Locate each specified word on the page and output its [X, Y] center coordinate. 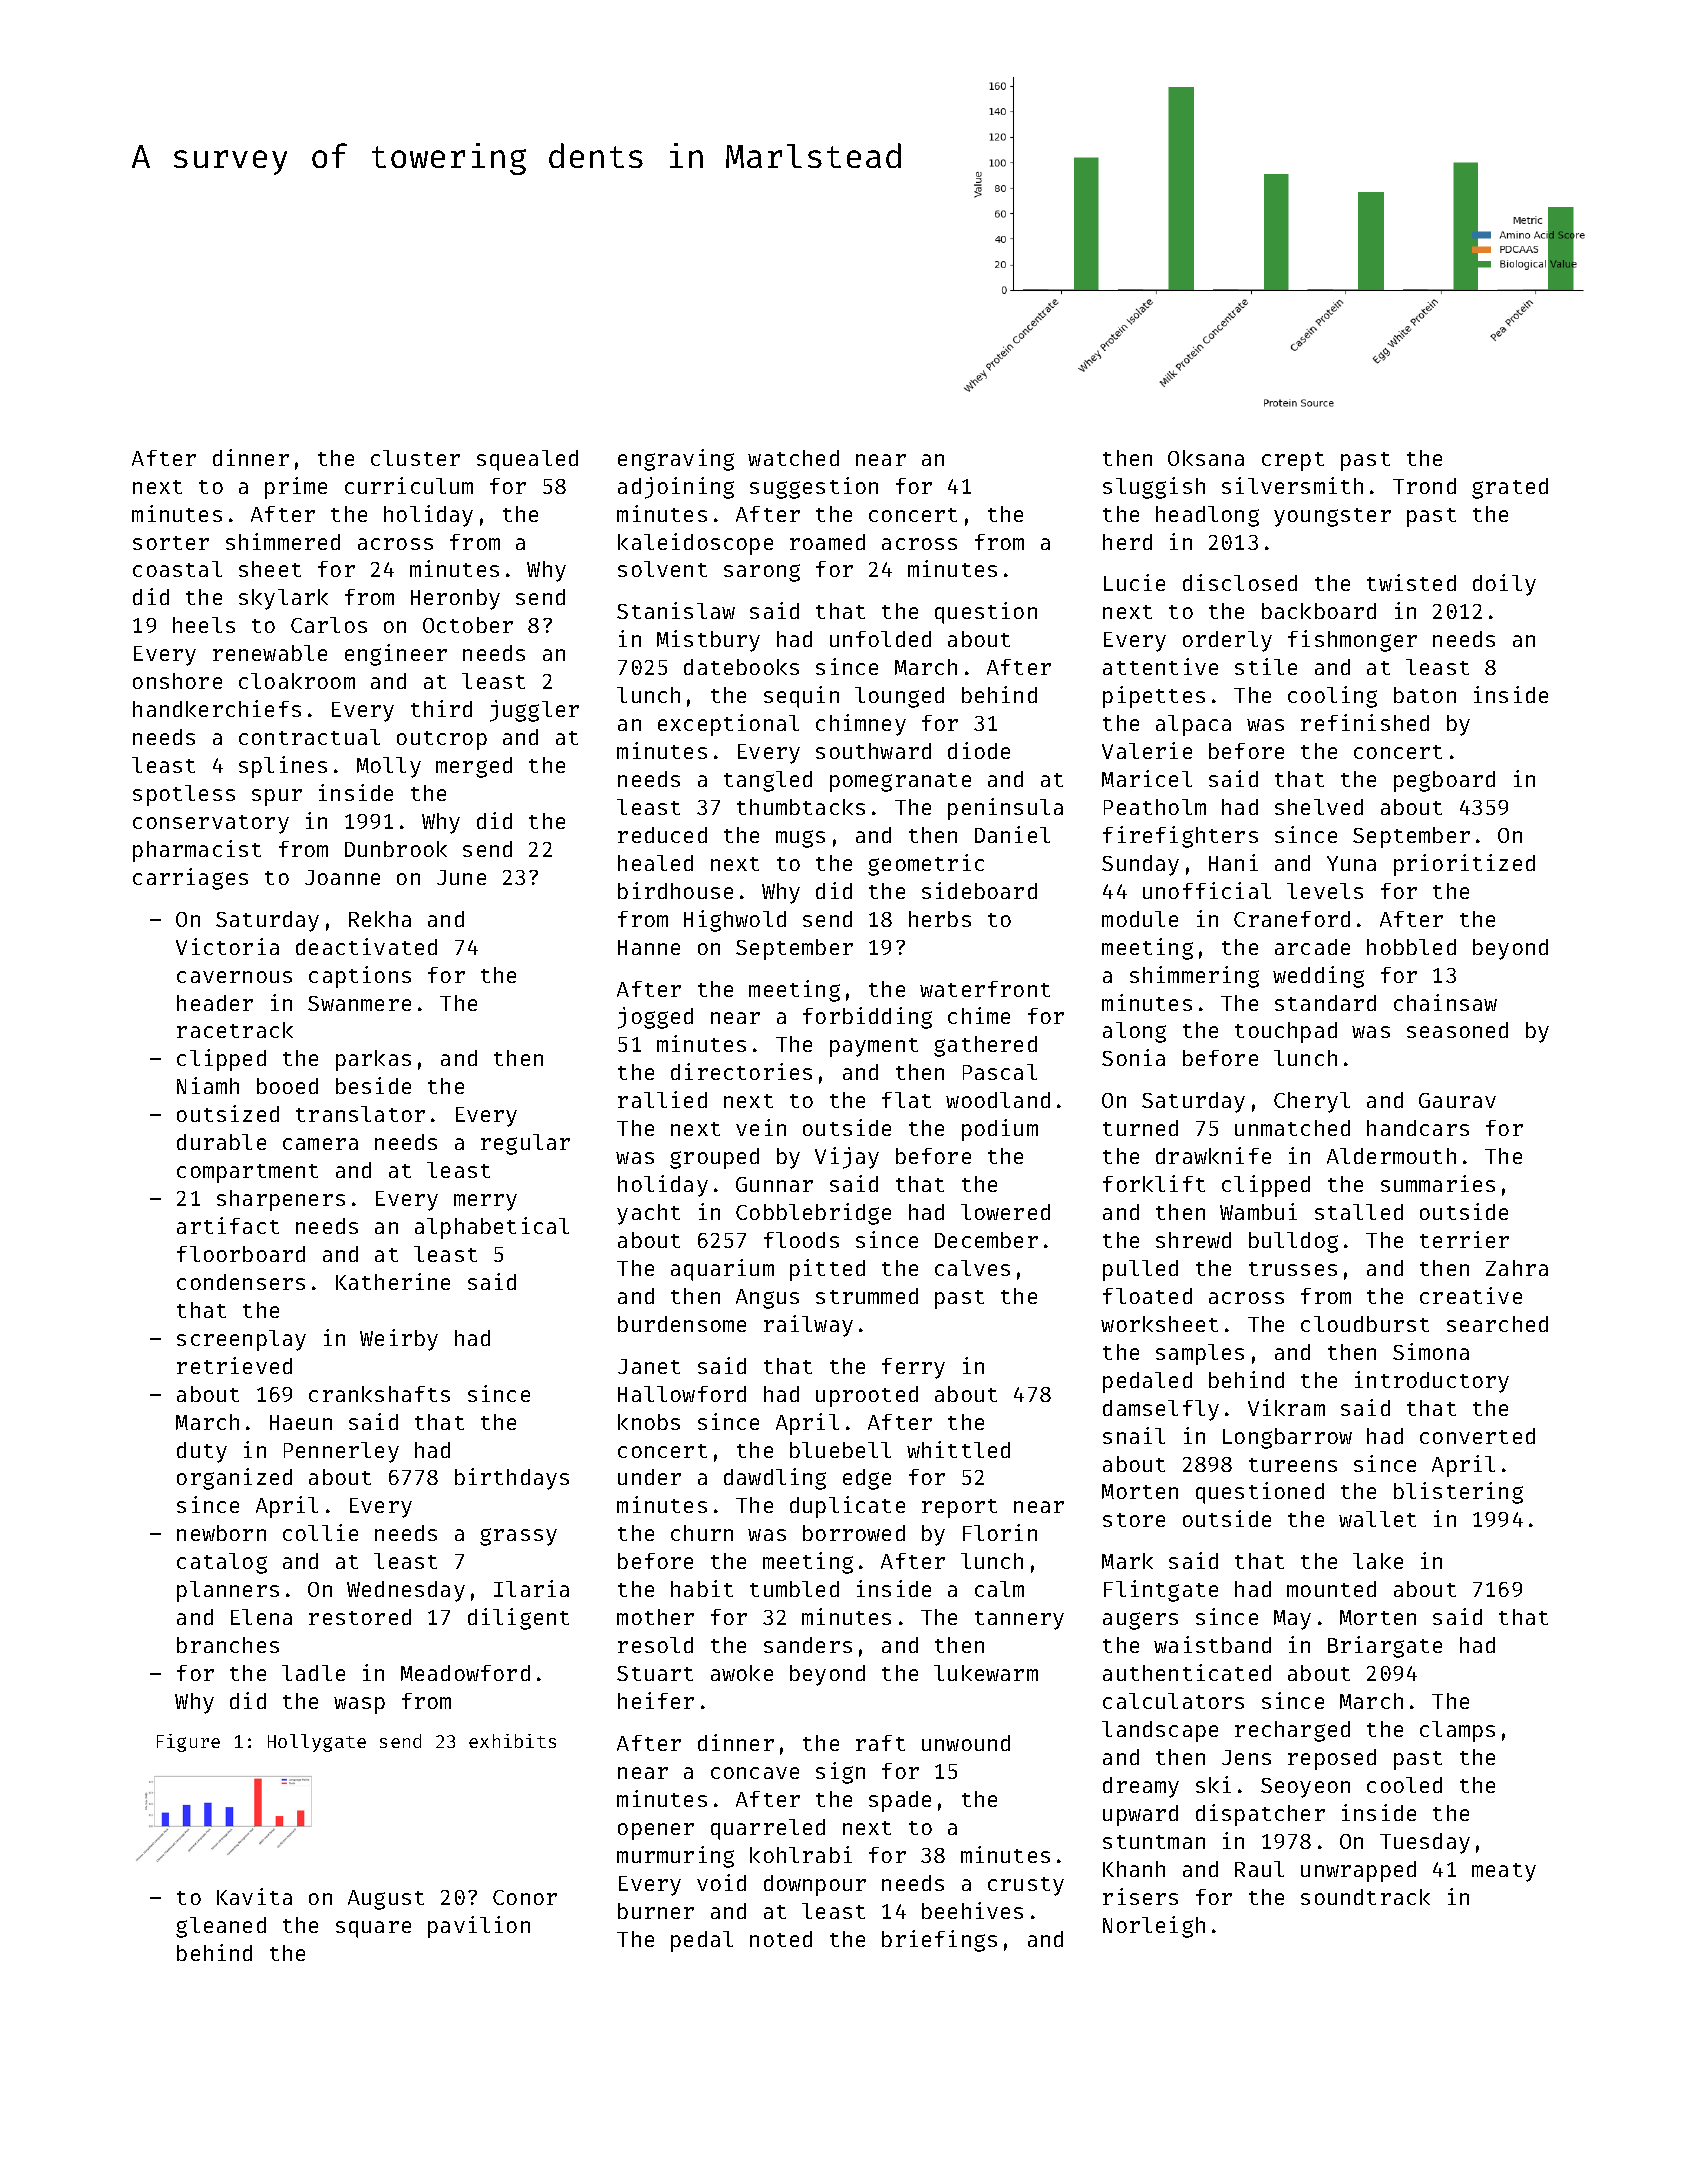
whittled [958, 1449]
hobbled [1411, 947]
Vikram [1286, 1407]
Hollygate [317, 1743]
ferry [913, 1368]
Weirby [399, 1340]
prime [296, 488]
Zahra [1517, 1268]
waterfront [985, 989]
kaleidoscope [695, 544]
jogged [655, 1018]
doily [1504, 585]
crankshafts [379, 1394]
